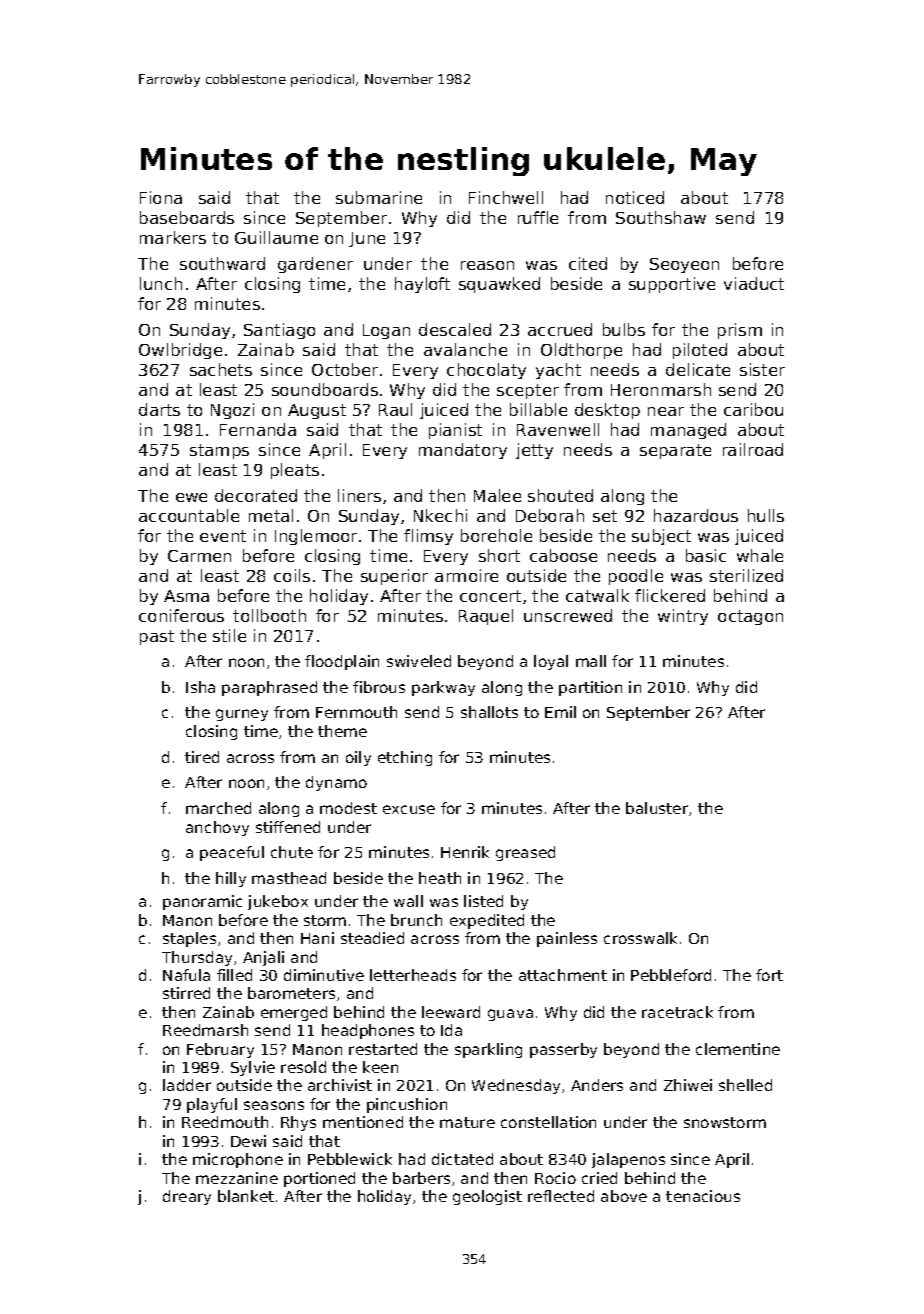 This screenshot has height=1314, width=924. Describe the element at coordinates (161, 197) in the screenshot. I see `Fiona` at that location.
